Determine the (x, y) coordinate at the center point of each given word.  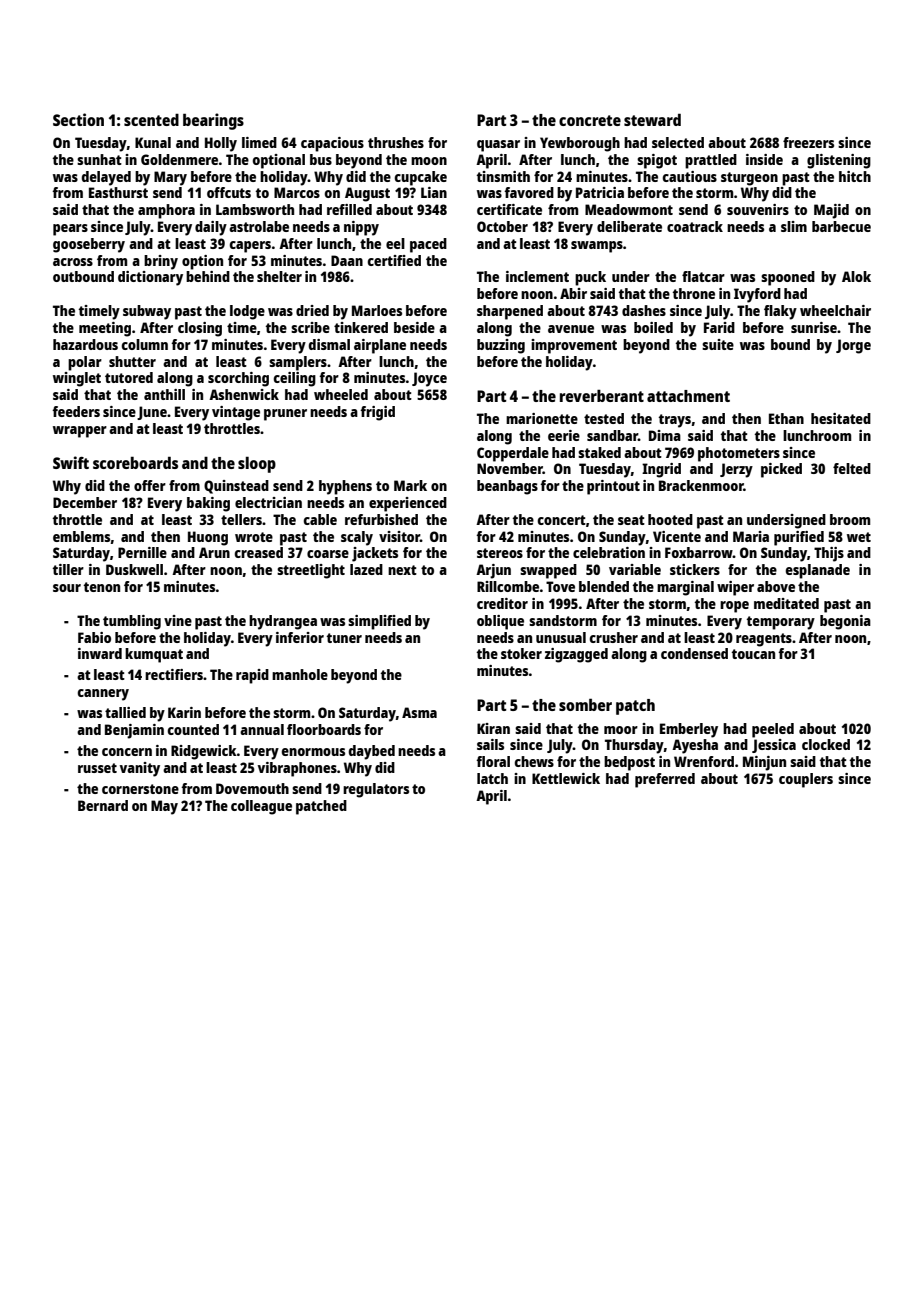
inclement (537, 276)
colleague (261, 807)
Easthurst (118, 192)
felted (852, 468)
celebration (609, 552)
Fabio (94, 637)
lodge (247, 312)
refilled (349, 209)
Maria (751, 536)
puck (590, 278)
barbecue (841, 226)
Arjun (493, 571)
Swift (71, 462)
